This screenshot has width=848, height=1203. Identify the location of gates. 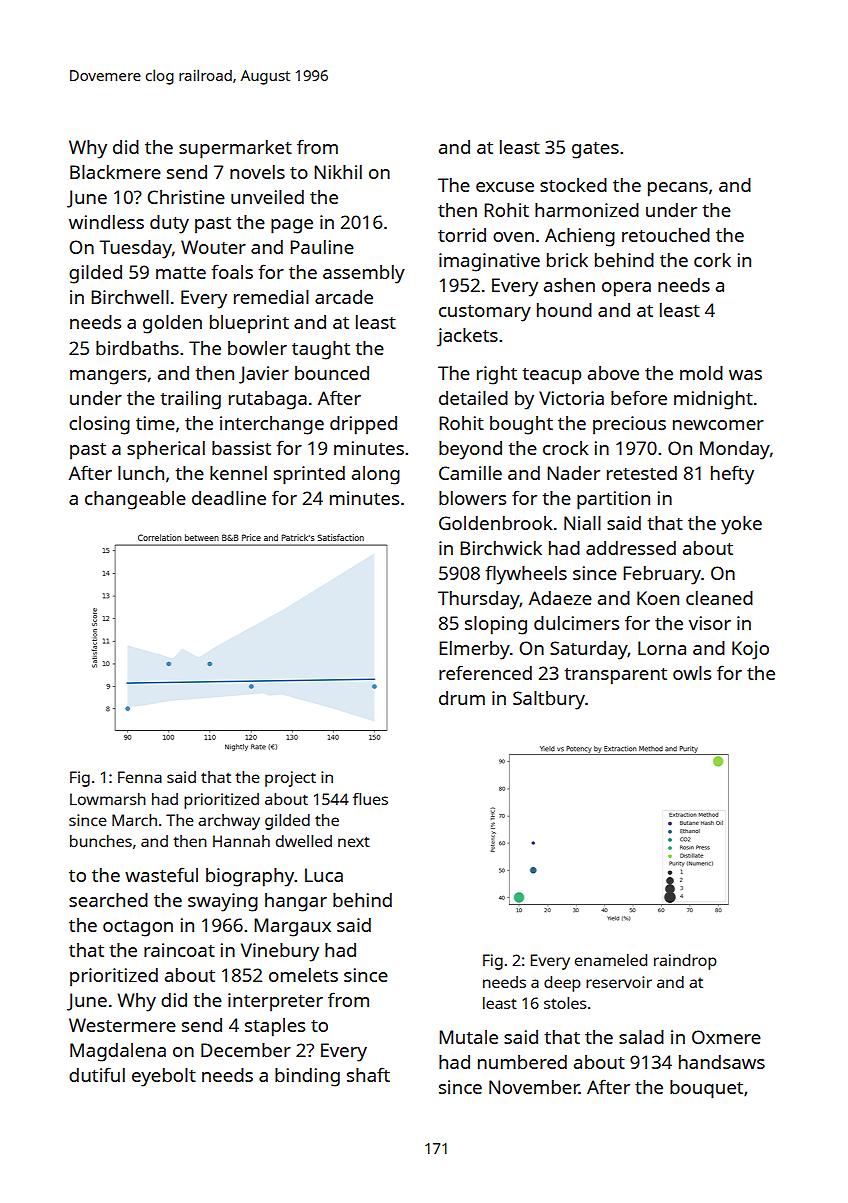
(595, 150).
